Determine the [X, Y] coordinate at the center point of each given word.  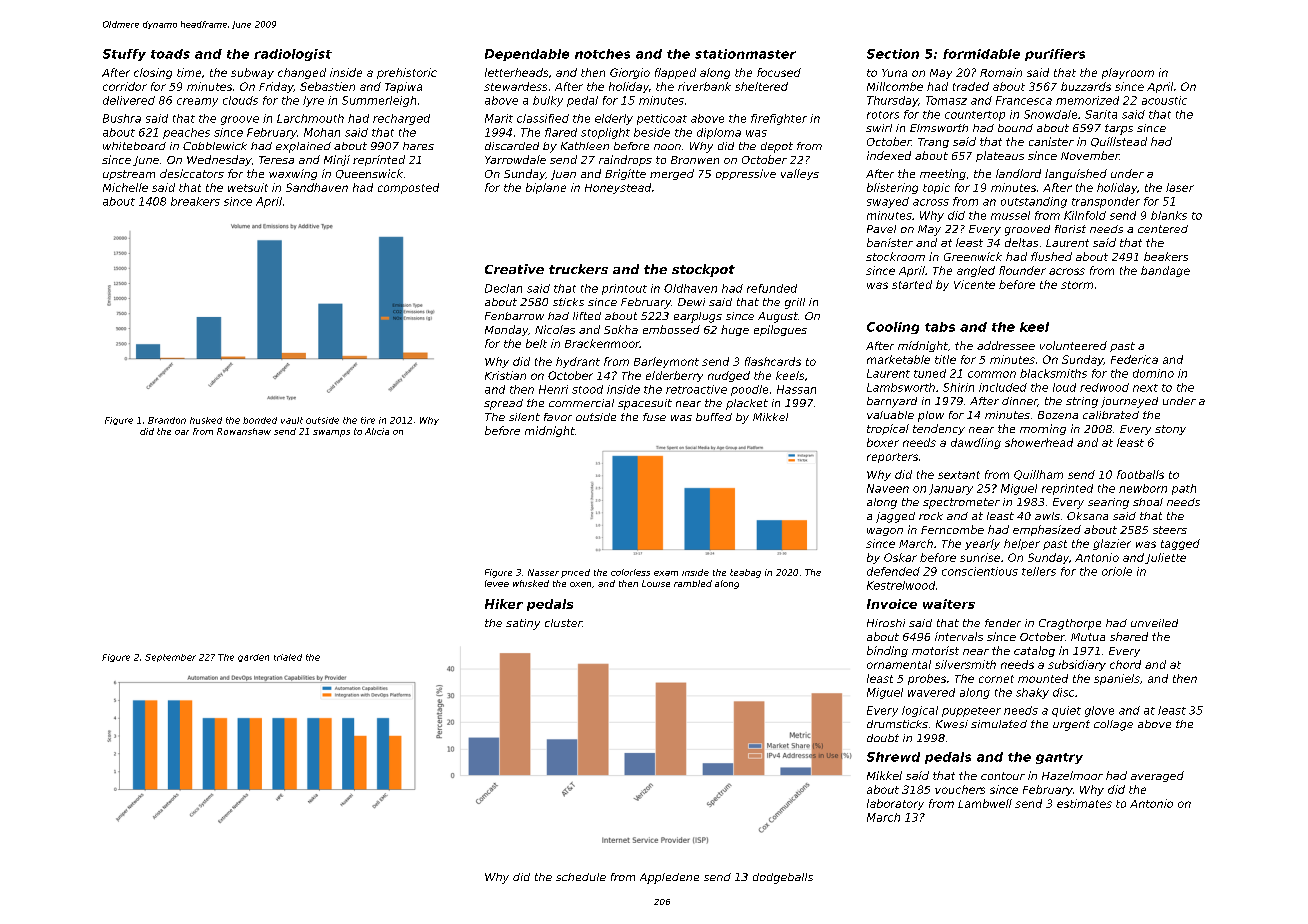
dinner [1020, 402]
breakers [195, 201]
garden [253, 658]
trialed [288, 657]
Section [893, 54]
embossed [671, 329]
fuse [654, 417]
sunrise [980, 557]
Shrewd [893, 757]
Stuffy [124, 55]
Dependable [527, 55]
